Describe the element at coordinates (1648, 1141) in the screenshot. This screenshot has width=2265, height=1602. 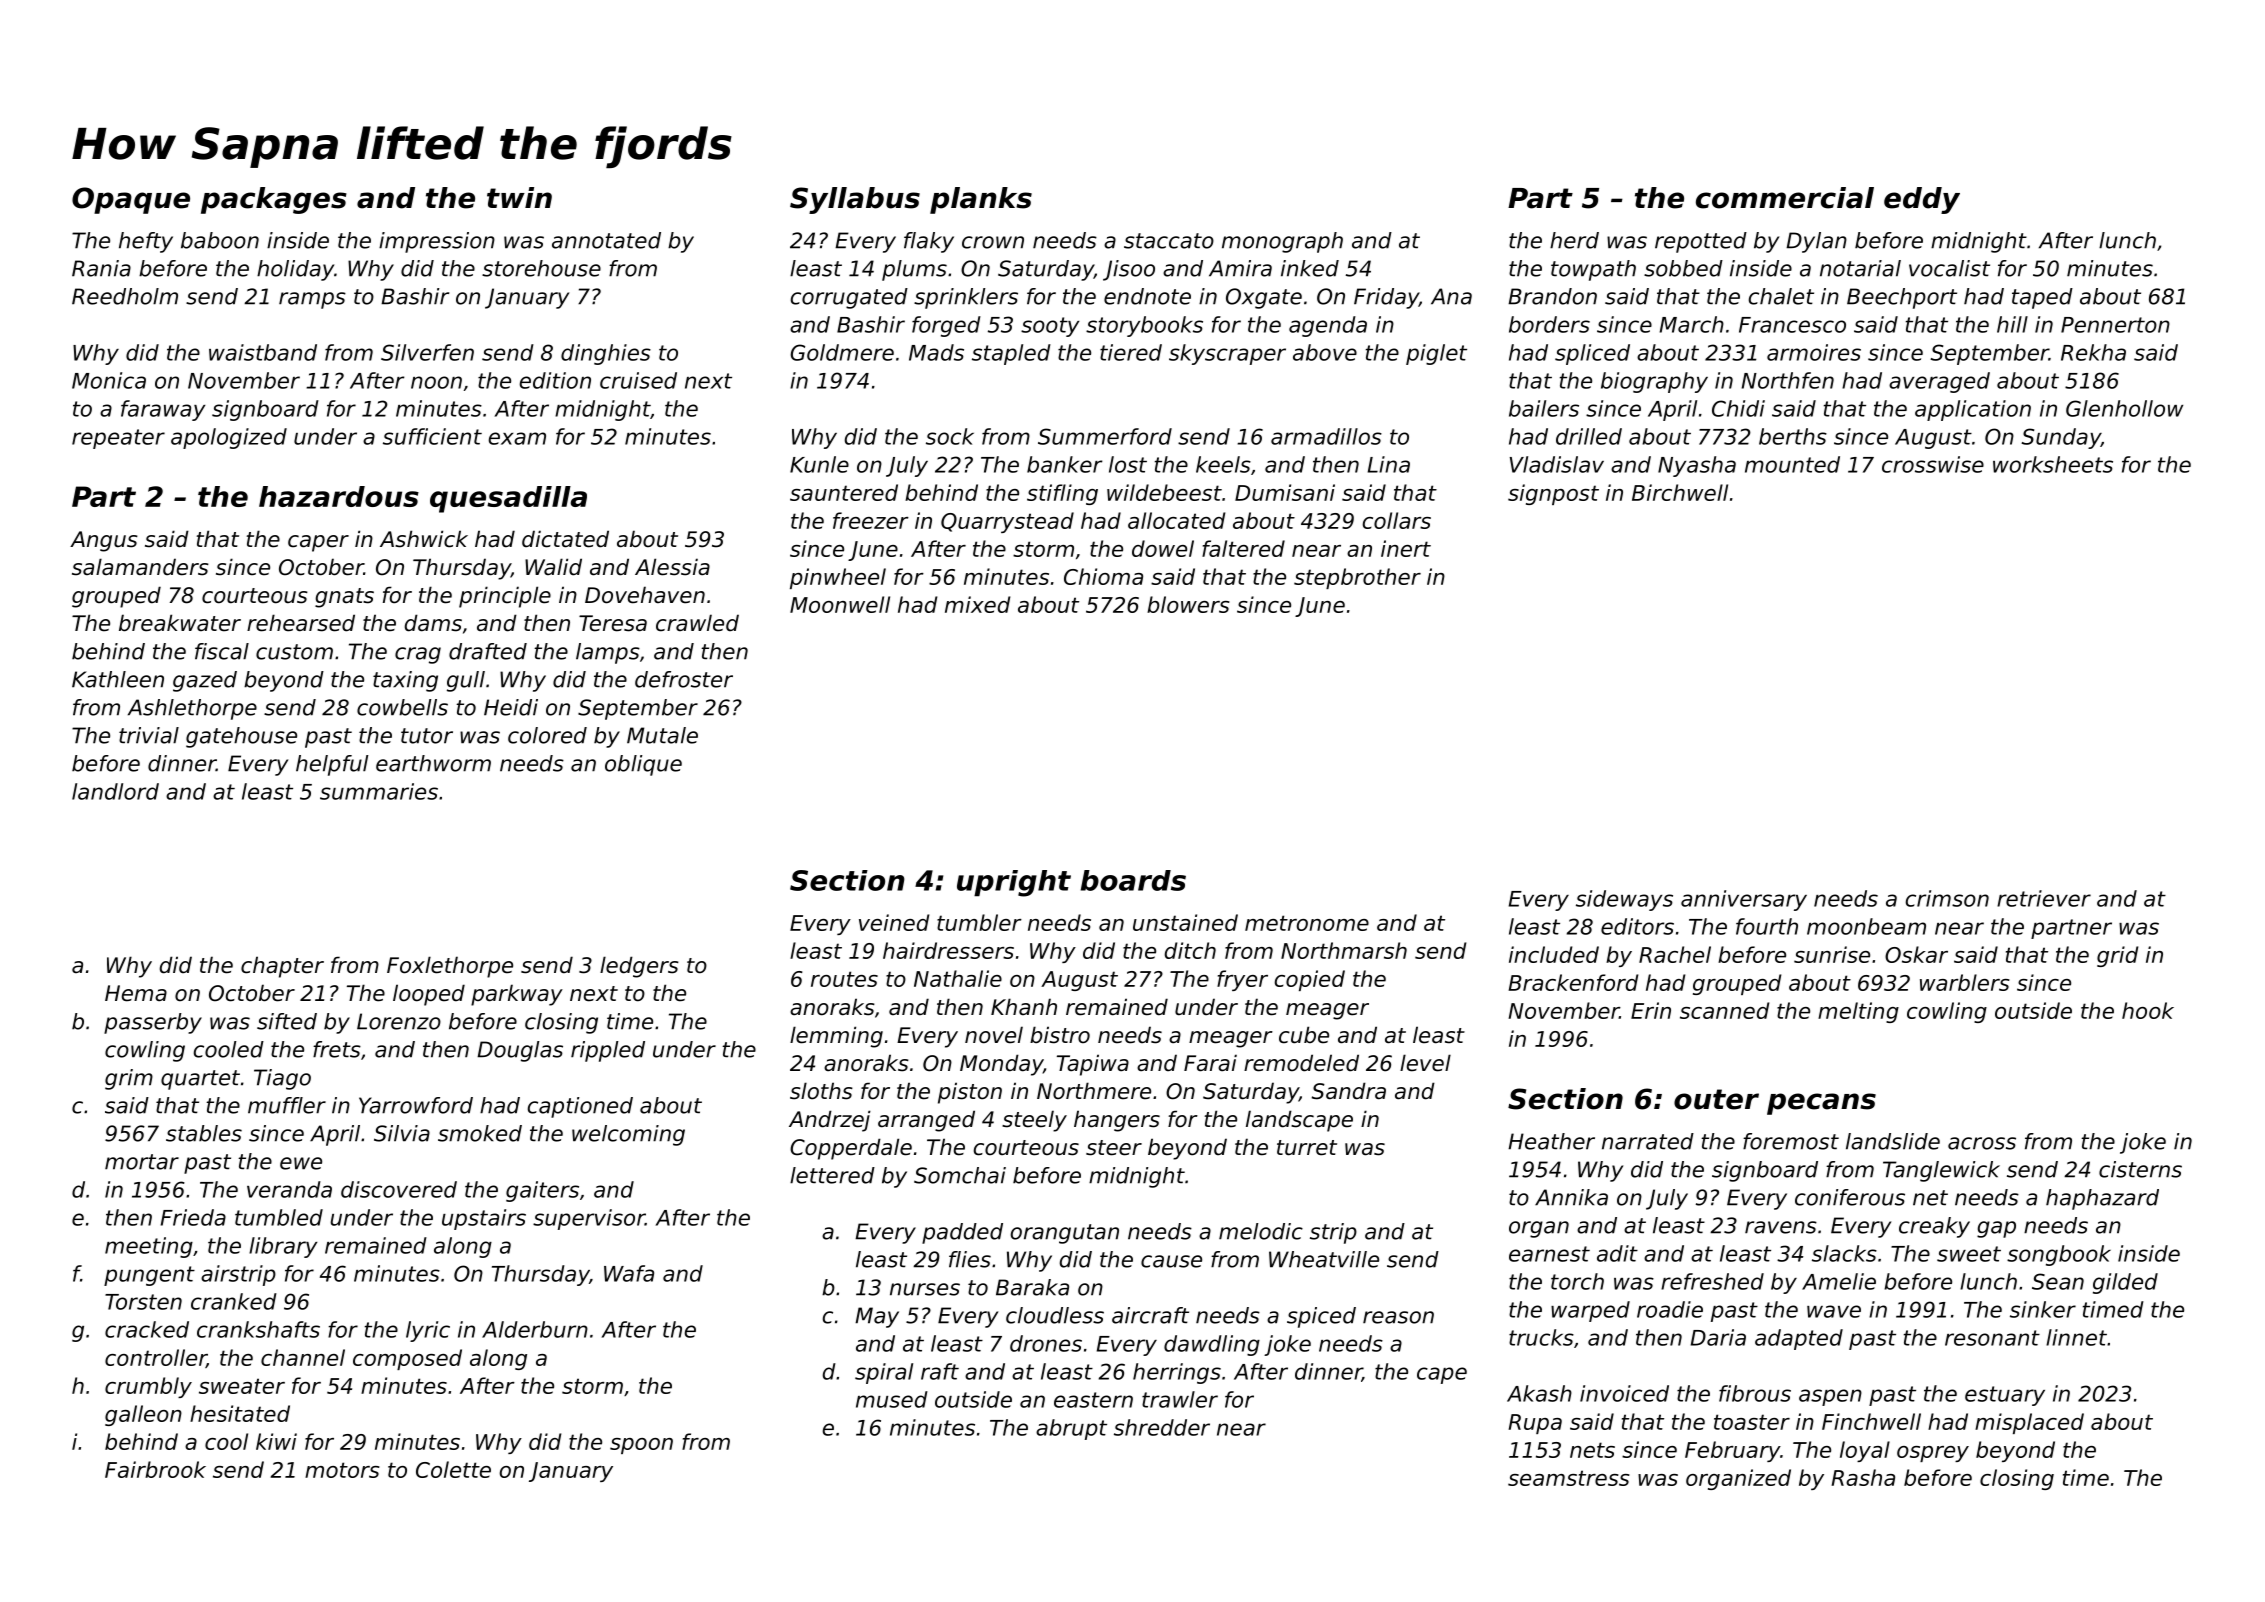
I see `narrated` at that location.
